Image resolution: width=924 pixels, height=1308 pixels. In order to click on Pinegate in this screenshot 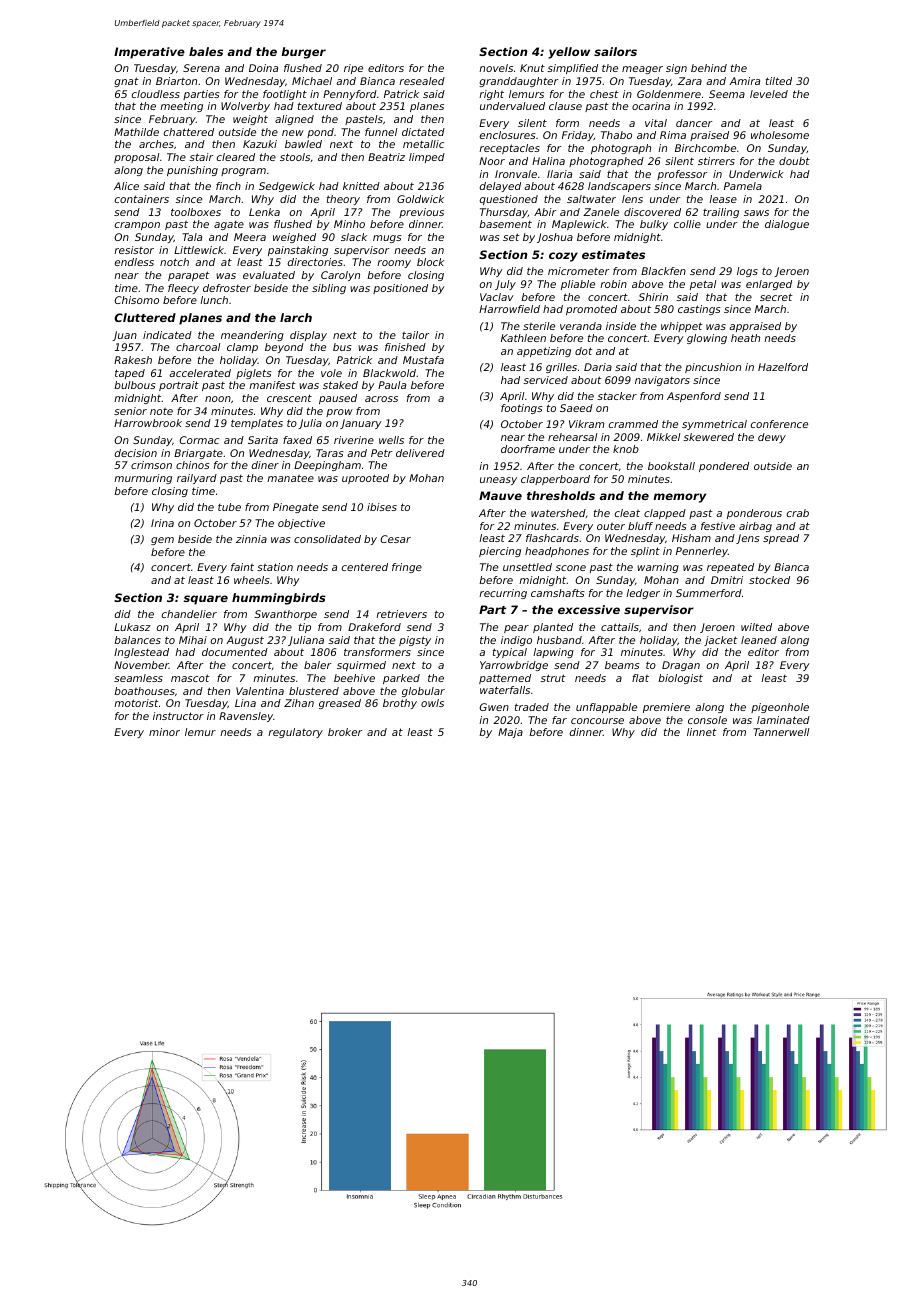, I will do `click(295, 508)`.
